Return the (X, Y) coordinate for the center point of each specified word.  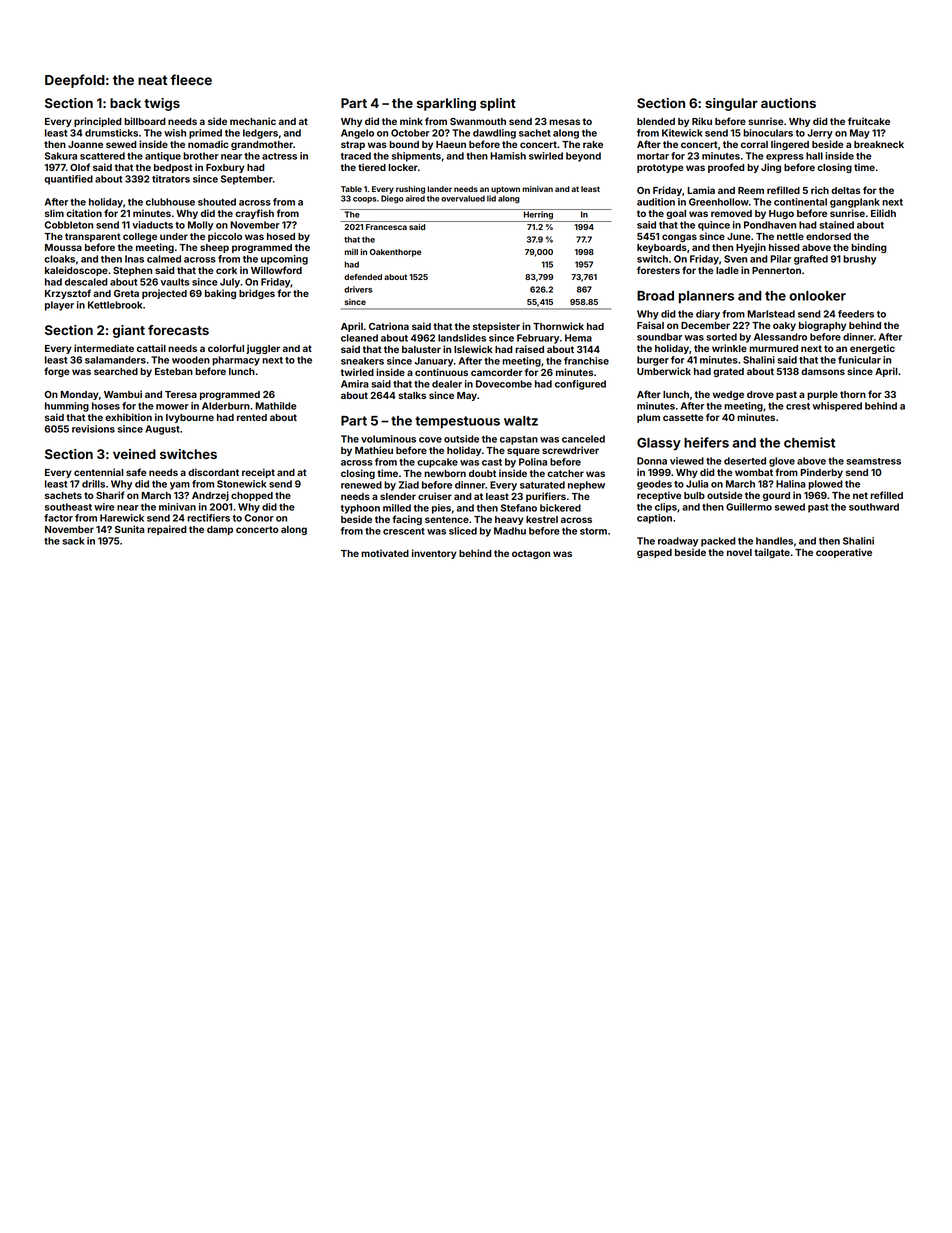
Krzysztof (68, 294)
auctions (788, 103)
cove (430, 440)
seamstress (873, 461)
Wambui (123, 394)
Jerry (820, 134)
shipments (416, 157)
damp (220, 530)
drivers (358, 289)
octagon (531, 554)
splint (498, 104)
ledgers (260, 134)
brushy (859, 260)
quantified (68, 180)
